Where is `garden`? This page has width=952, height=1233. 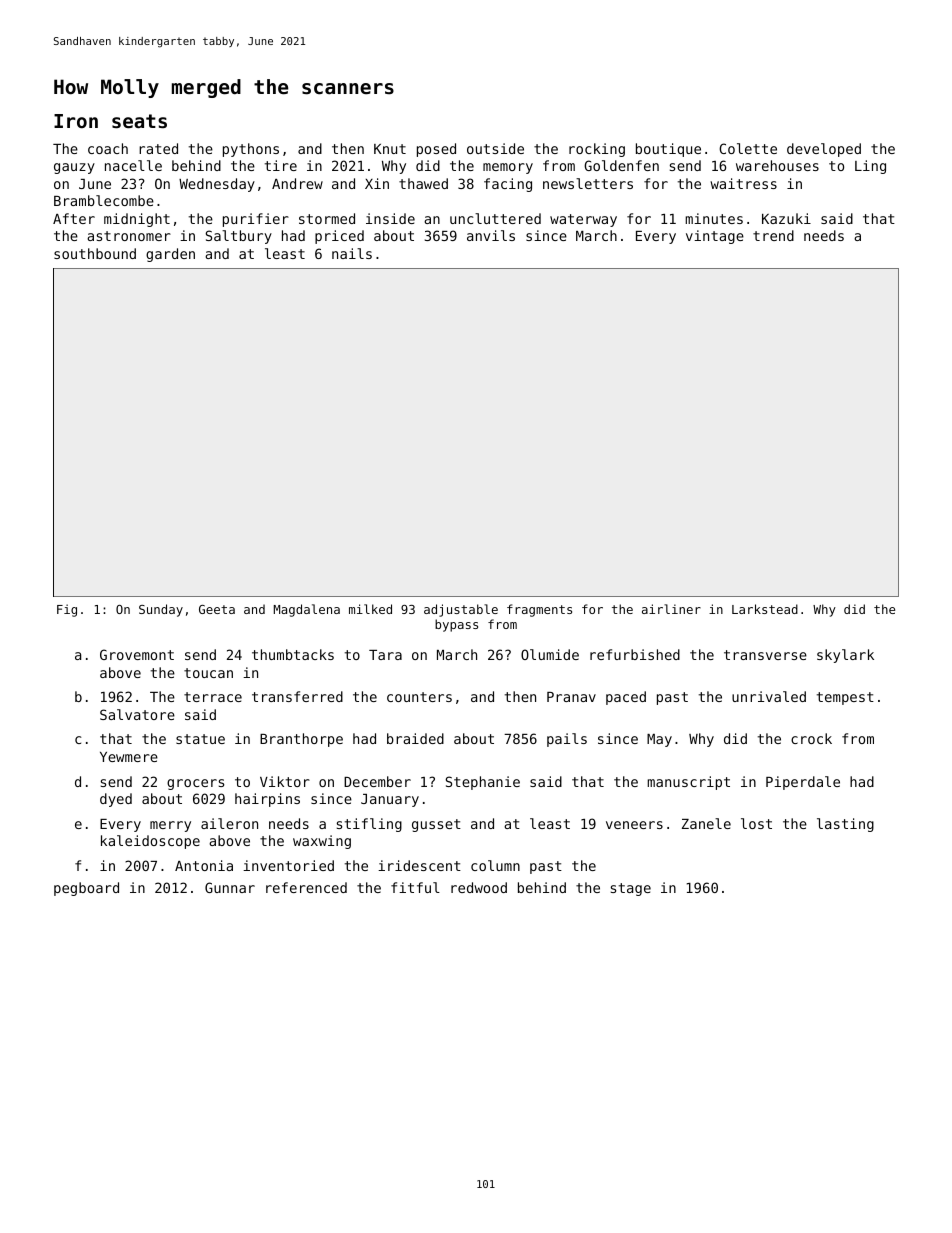
garden is located at coordinates (170, 255).
